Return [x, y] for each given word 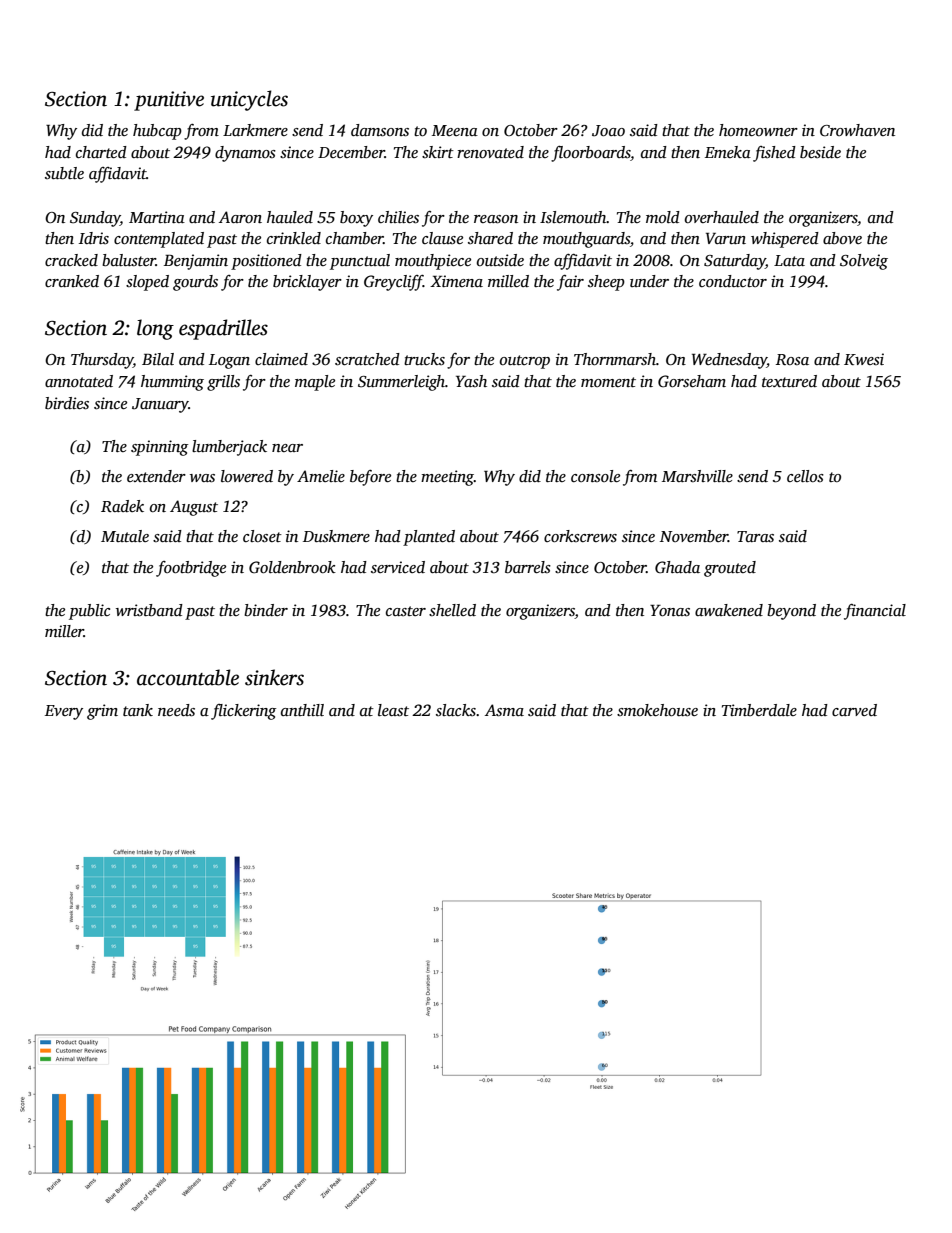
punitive [169, 101]
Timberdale [759, 710]
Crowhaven [857, 130]
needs [176, 710]
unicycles [249, 100]
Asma [504, 710]
